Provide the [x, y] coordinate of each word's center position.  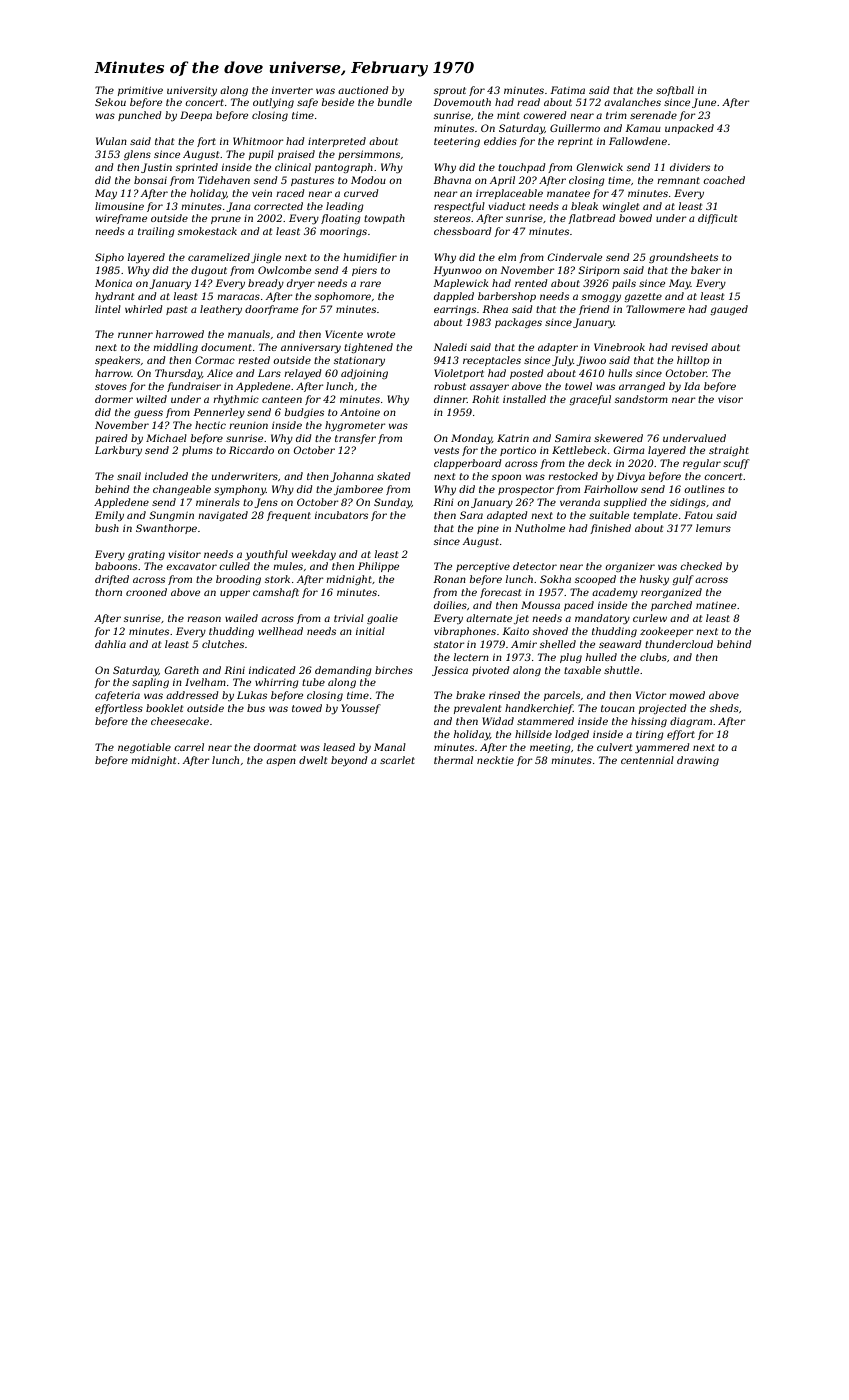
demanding [343, 671]
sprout [450, 91]
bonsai [150, 180]
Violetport [459, 374]
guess [148, 414]
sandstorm [641, 399]
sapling [150, 683]
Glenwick [599, 167]
